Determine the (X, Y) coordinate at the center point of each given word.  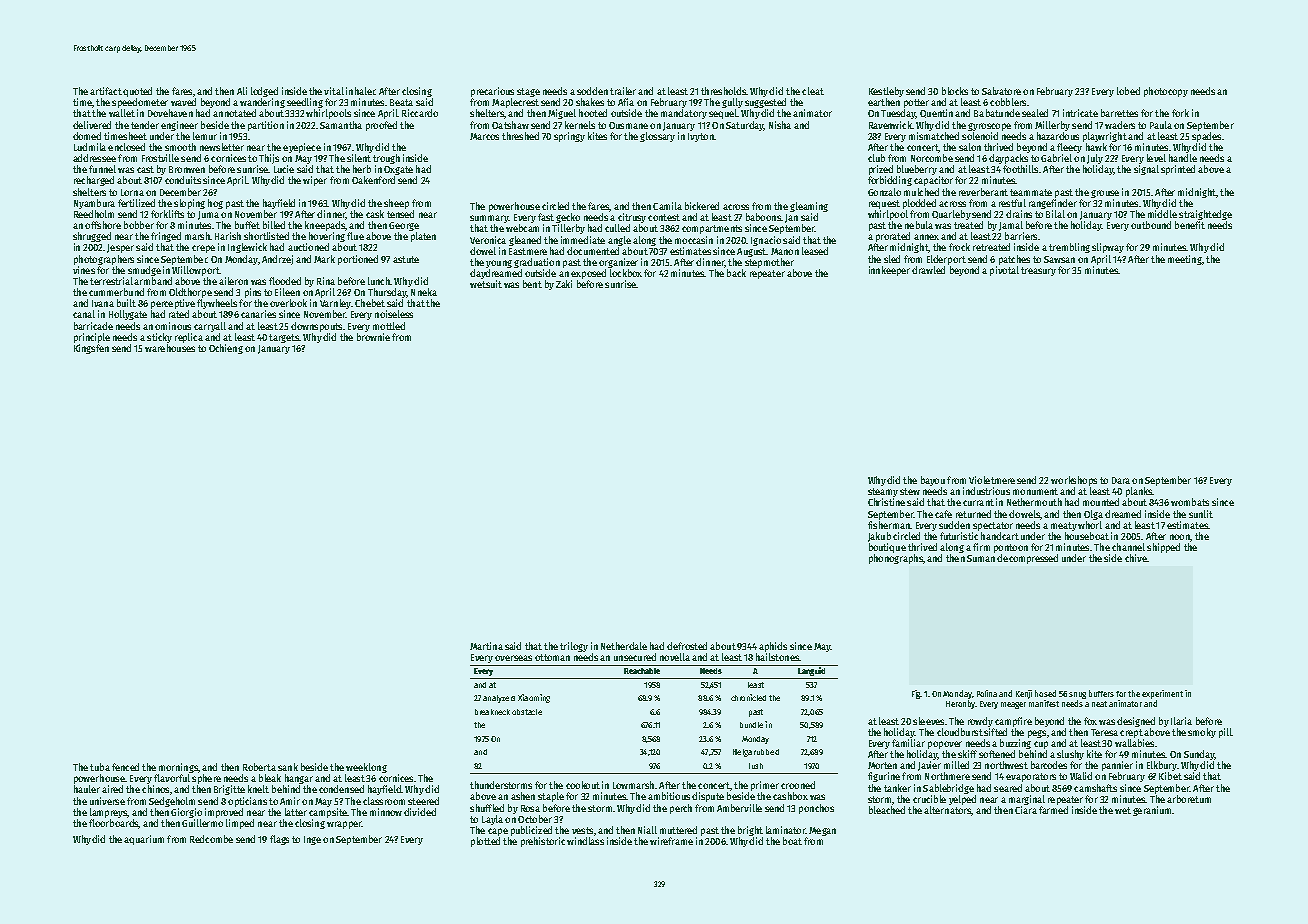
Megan (822, 831)
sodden (592, 91)
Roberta (259, 767)
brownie (373, 337)
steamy (883, 492)
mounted (1101, 502)
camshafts (1095, 788)
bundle (751, 725)
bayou (933, 481)
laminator (785, 830)
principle (92, 338)
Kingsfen (91, 349)
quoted (137, 92)
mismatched (934, 136)
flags (279, 840)
